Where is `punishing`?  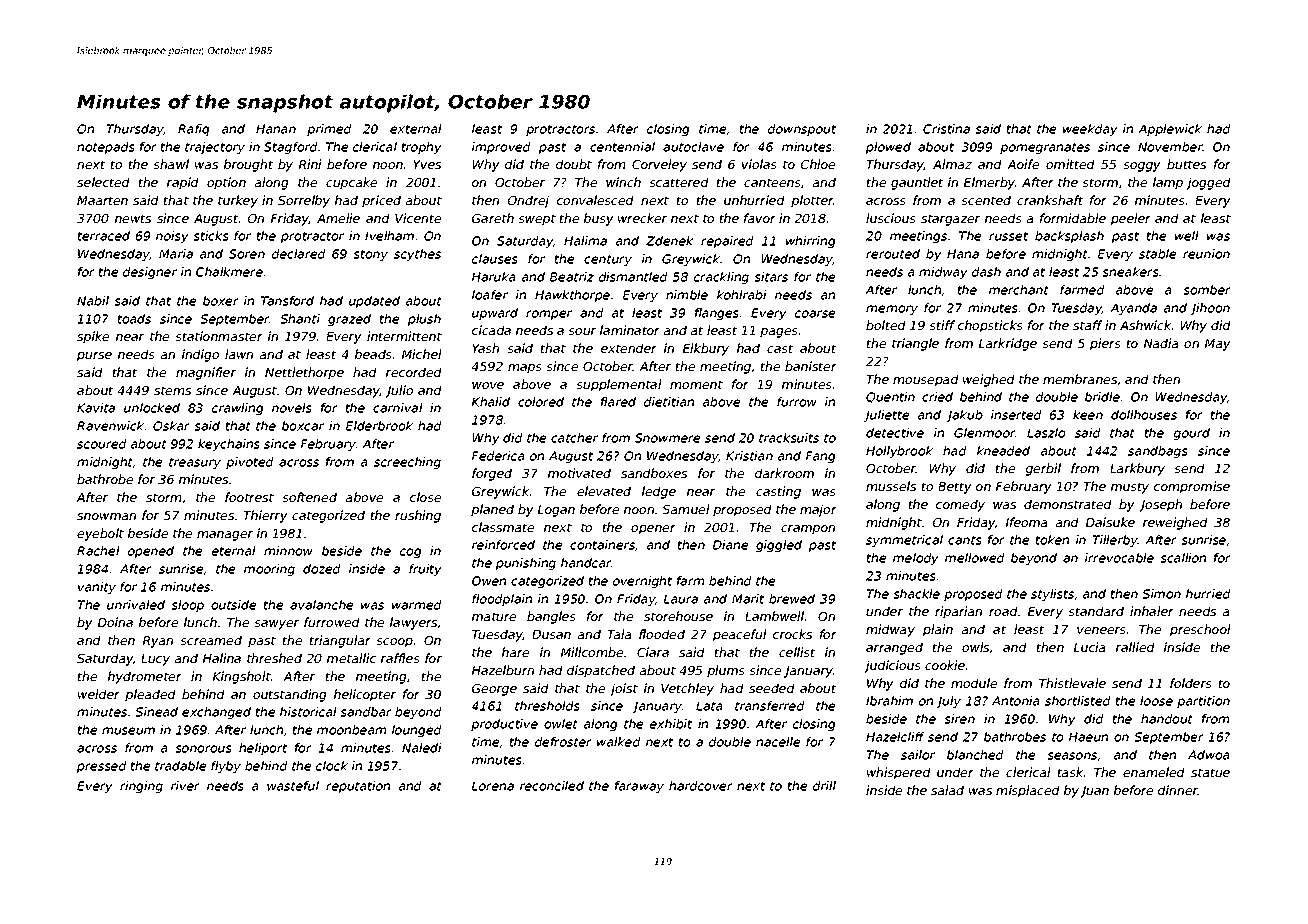 punishing is located at coordinates (526, 564).
